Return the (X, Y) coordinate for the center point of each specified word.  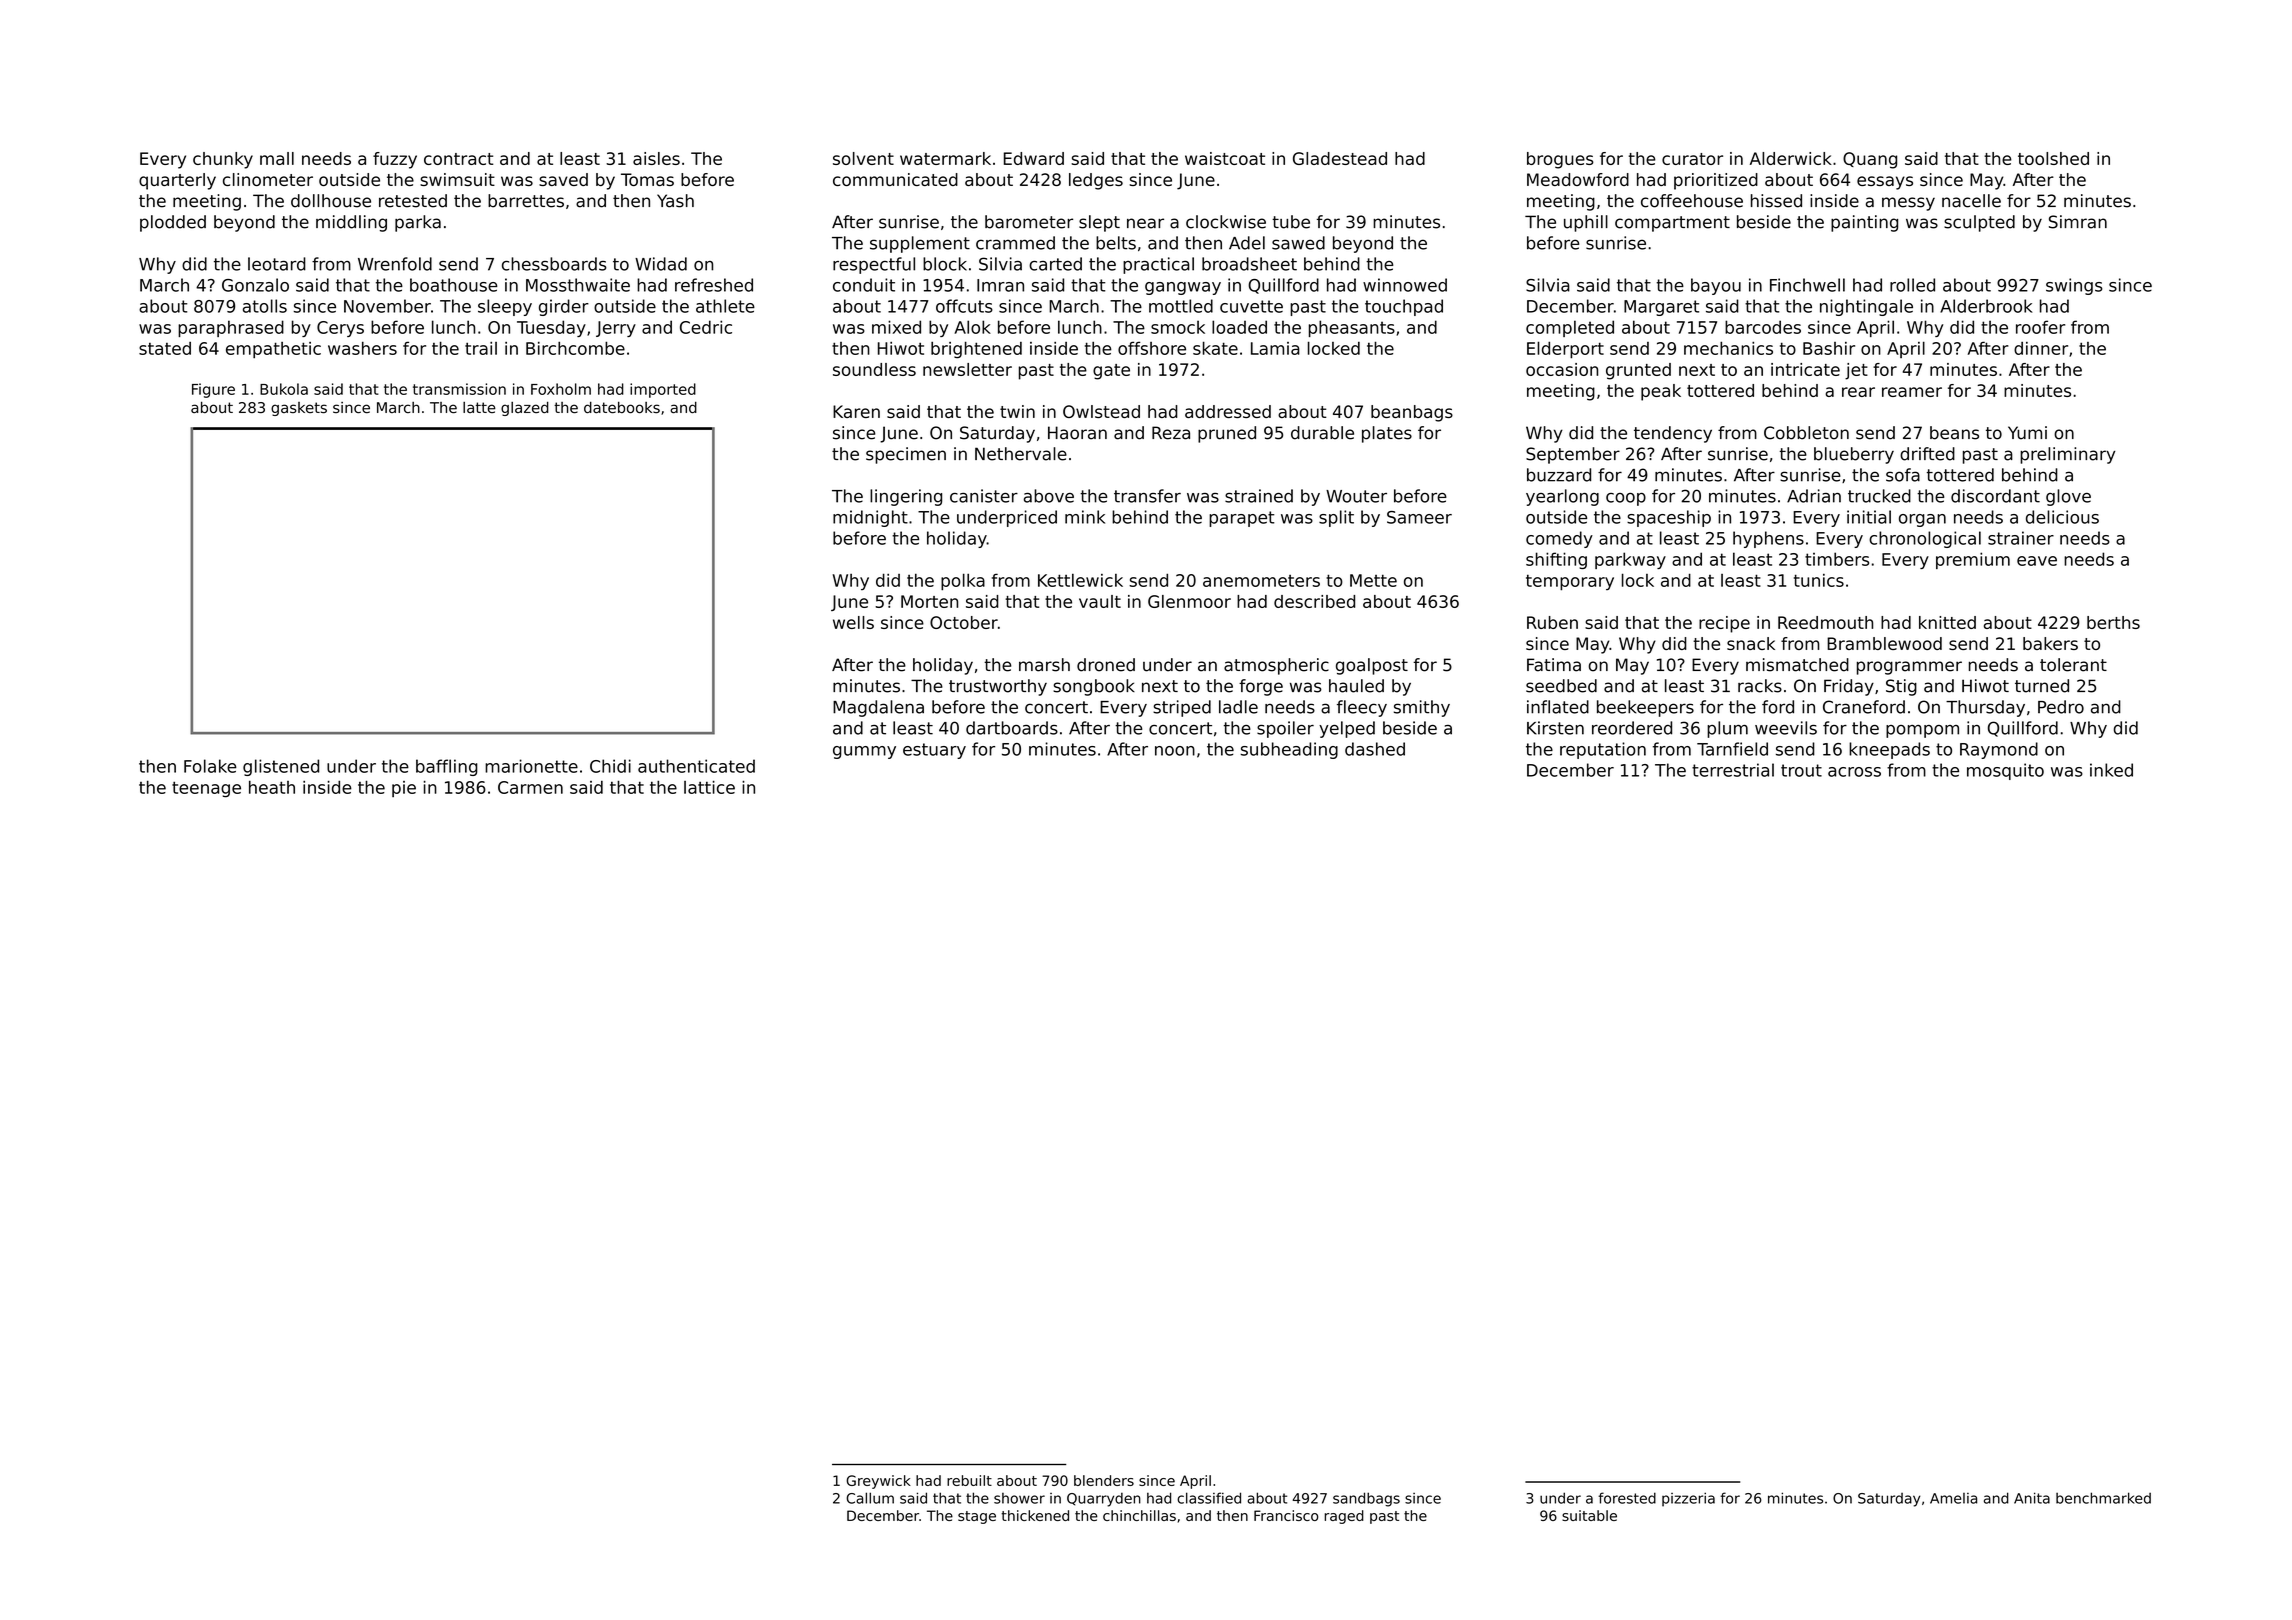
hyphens (1768, 539)
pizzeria (1688, 1499)
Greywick (878, 1482)
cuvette (1251, 306)
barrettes (526, 201)
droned (1106, 665)
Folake (210, 766)
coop (1626, 499)
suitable (1589, 1515)
